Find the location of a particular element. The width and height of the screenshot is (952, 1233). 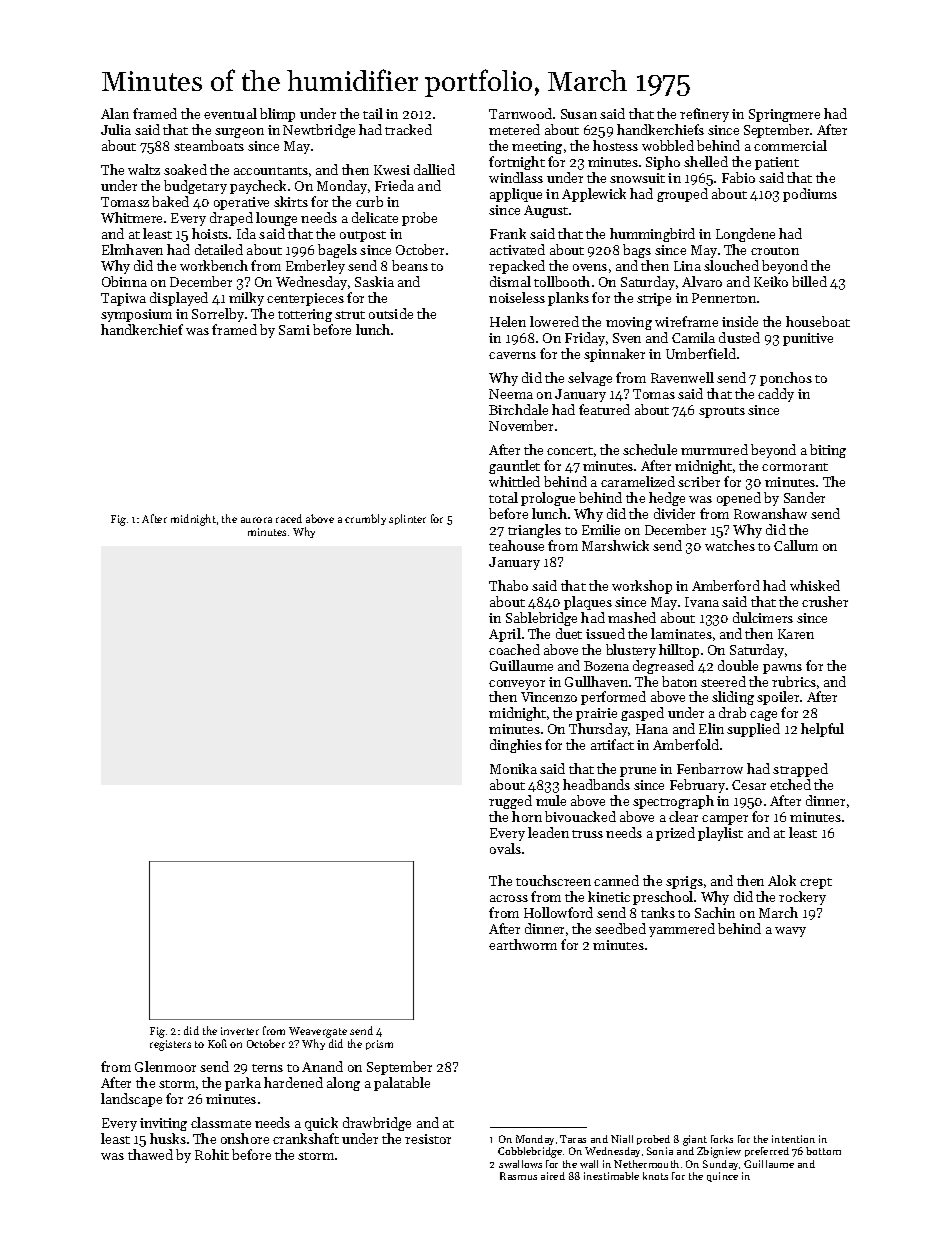

wavy is located at coordinates (790, 932).
